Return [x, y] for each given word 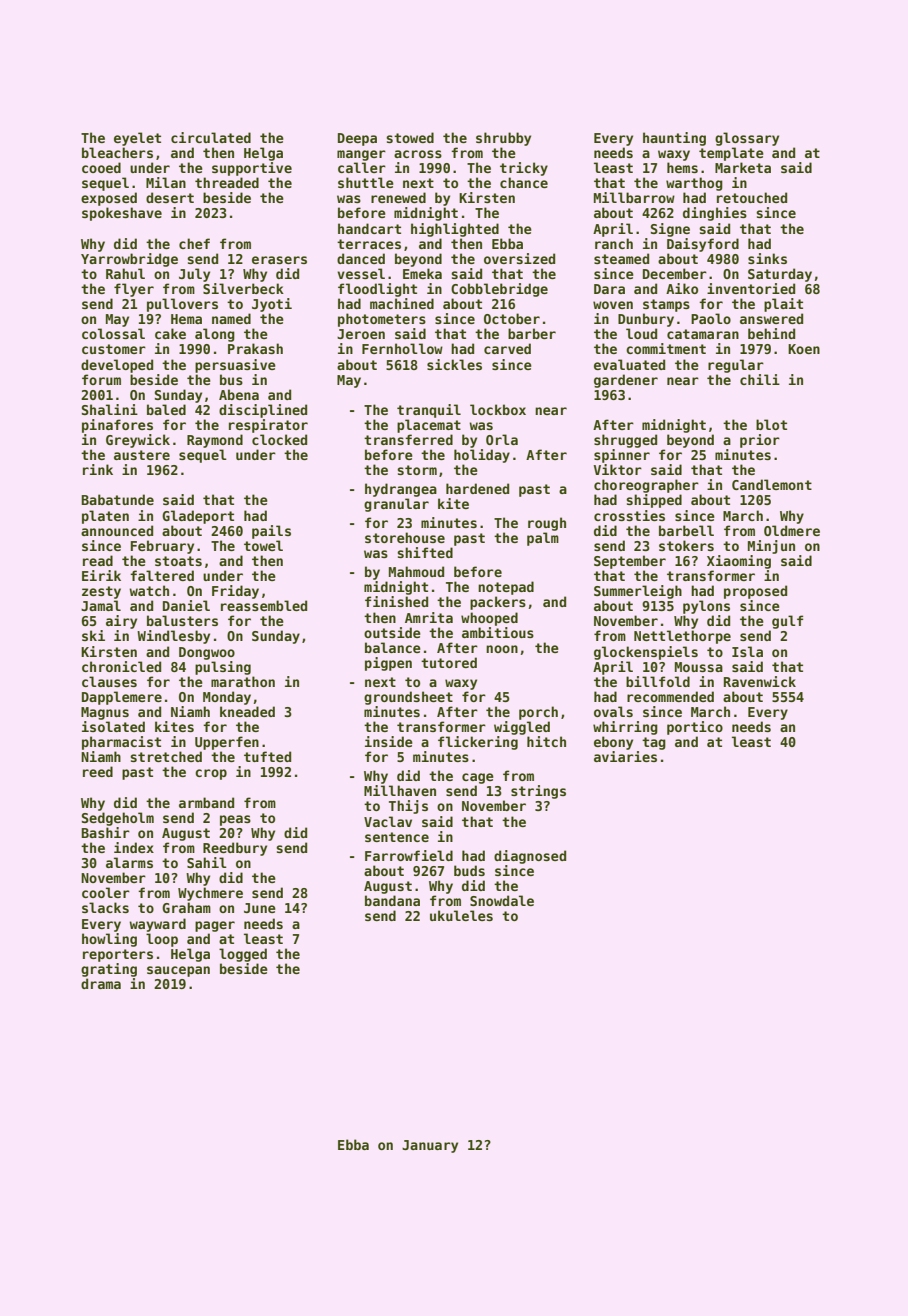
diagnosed [530, 857]
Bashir [105, 832]
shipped [654, 501]
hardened [477, 488]
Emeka [422, 273]
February [162, 547]
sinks [767, 258]
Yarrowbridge [129, 260]
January [430, 1146]
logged [243, 955]
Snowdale [502, 900]
